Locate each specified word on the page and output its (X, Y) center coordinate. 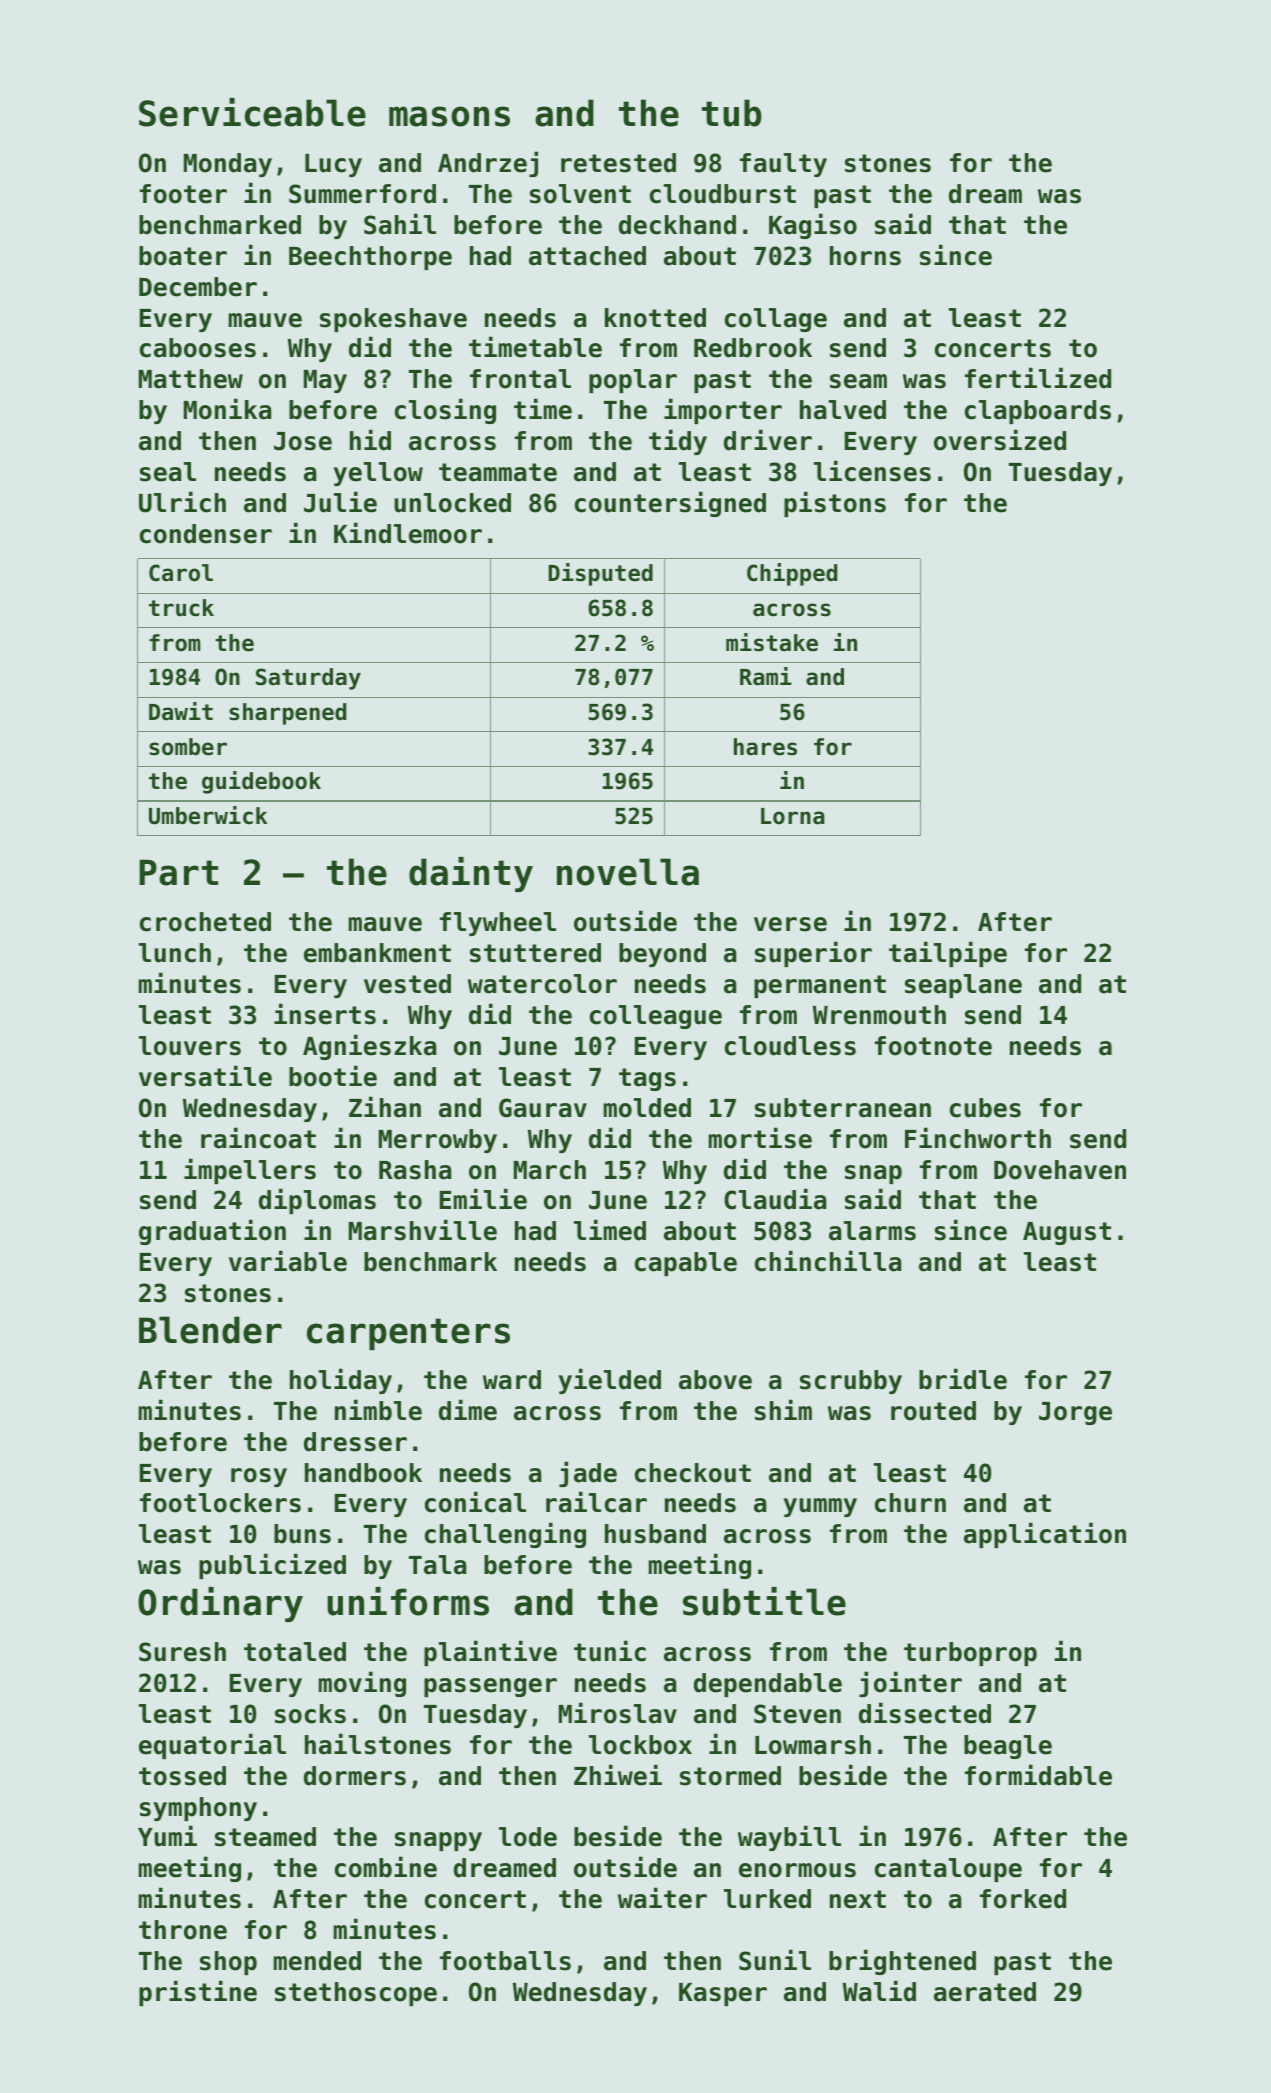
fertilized (1038, 378)
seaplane (963, 986)
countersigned (670, 504)
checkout (693, 1473)
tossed (182, 1776)
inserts (325, 1014)
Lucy (333, 165)
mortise (760, 1138)
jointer (910, 1684)
